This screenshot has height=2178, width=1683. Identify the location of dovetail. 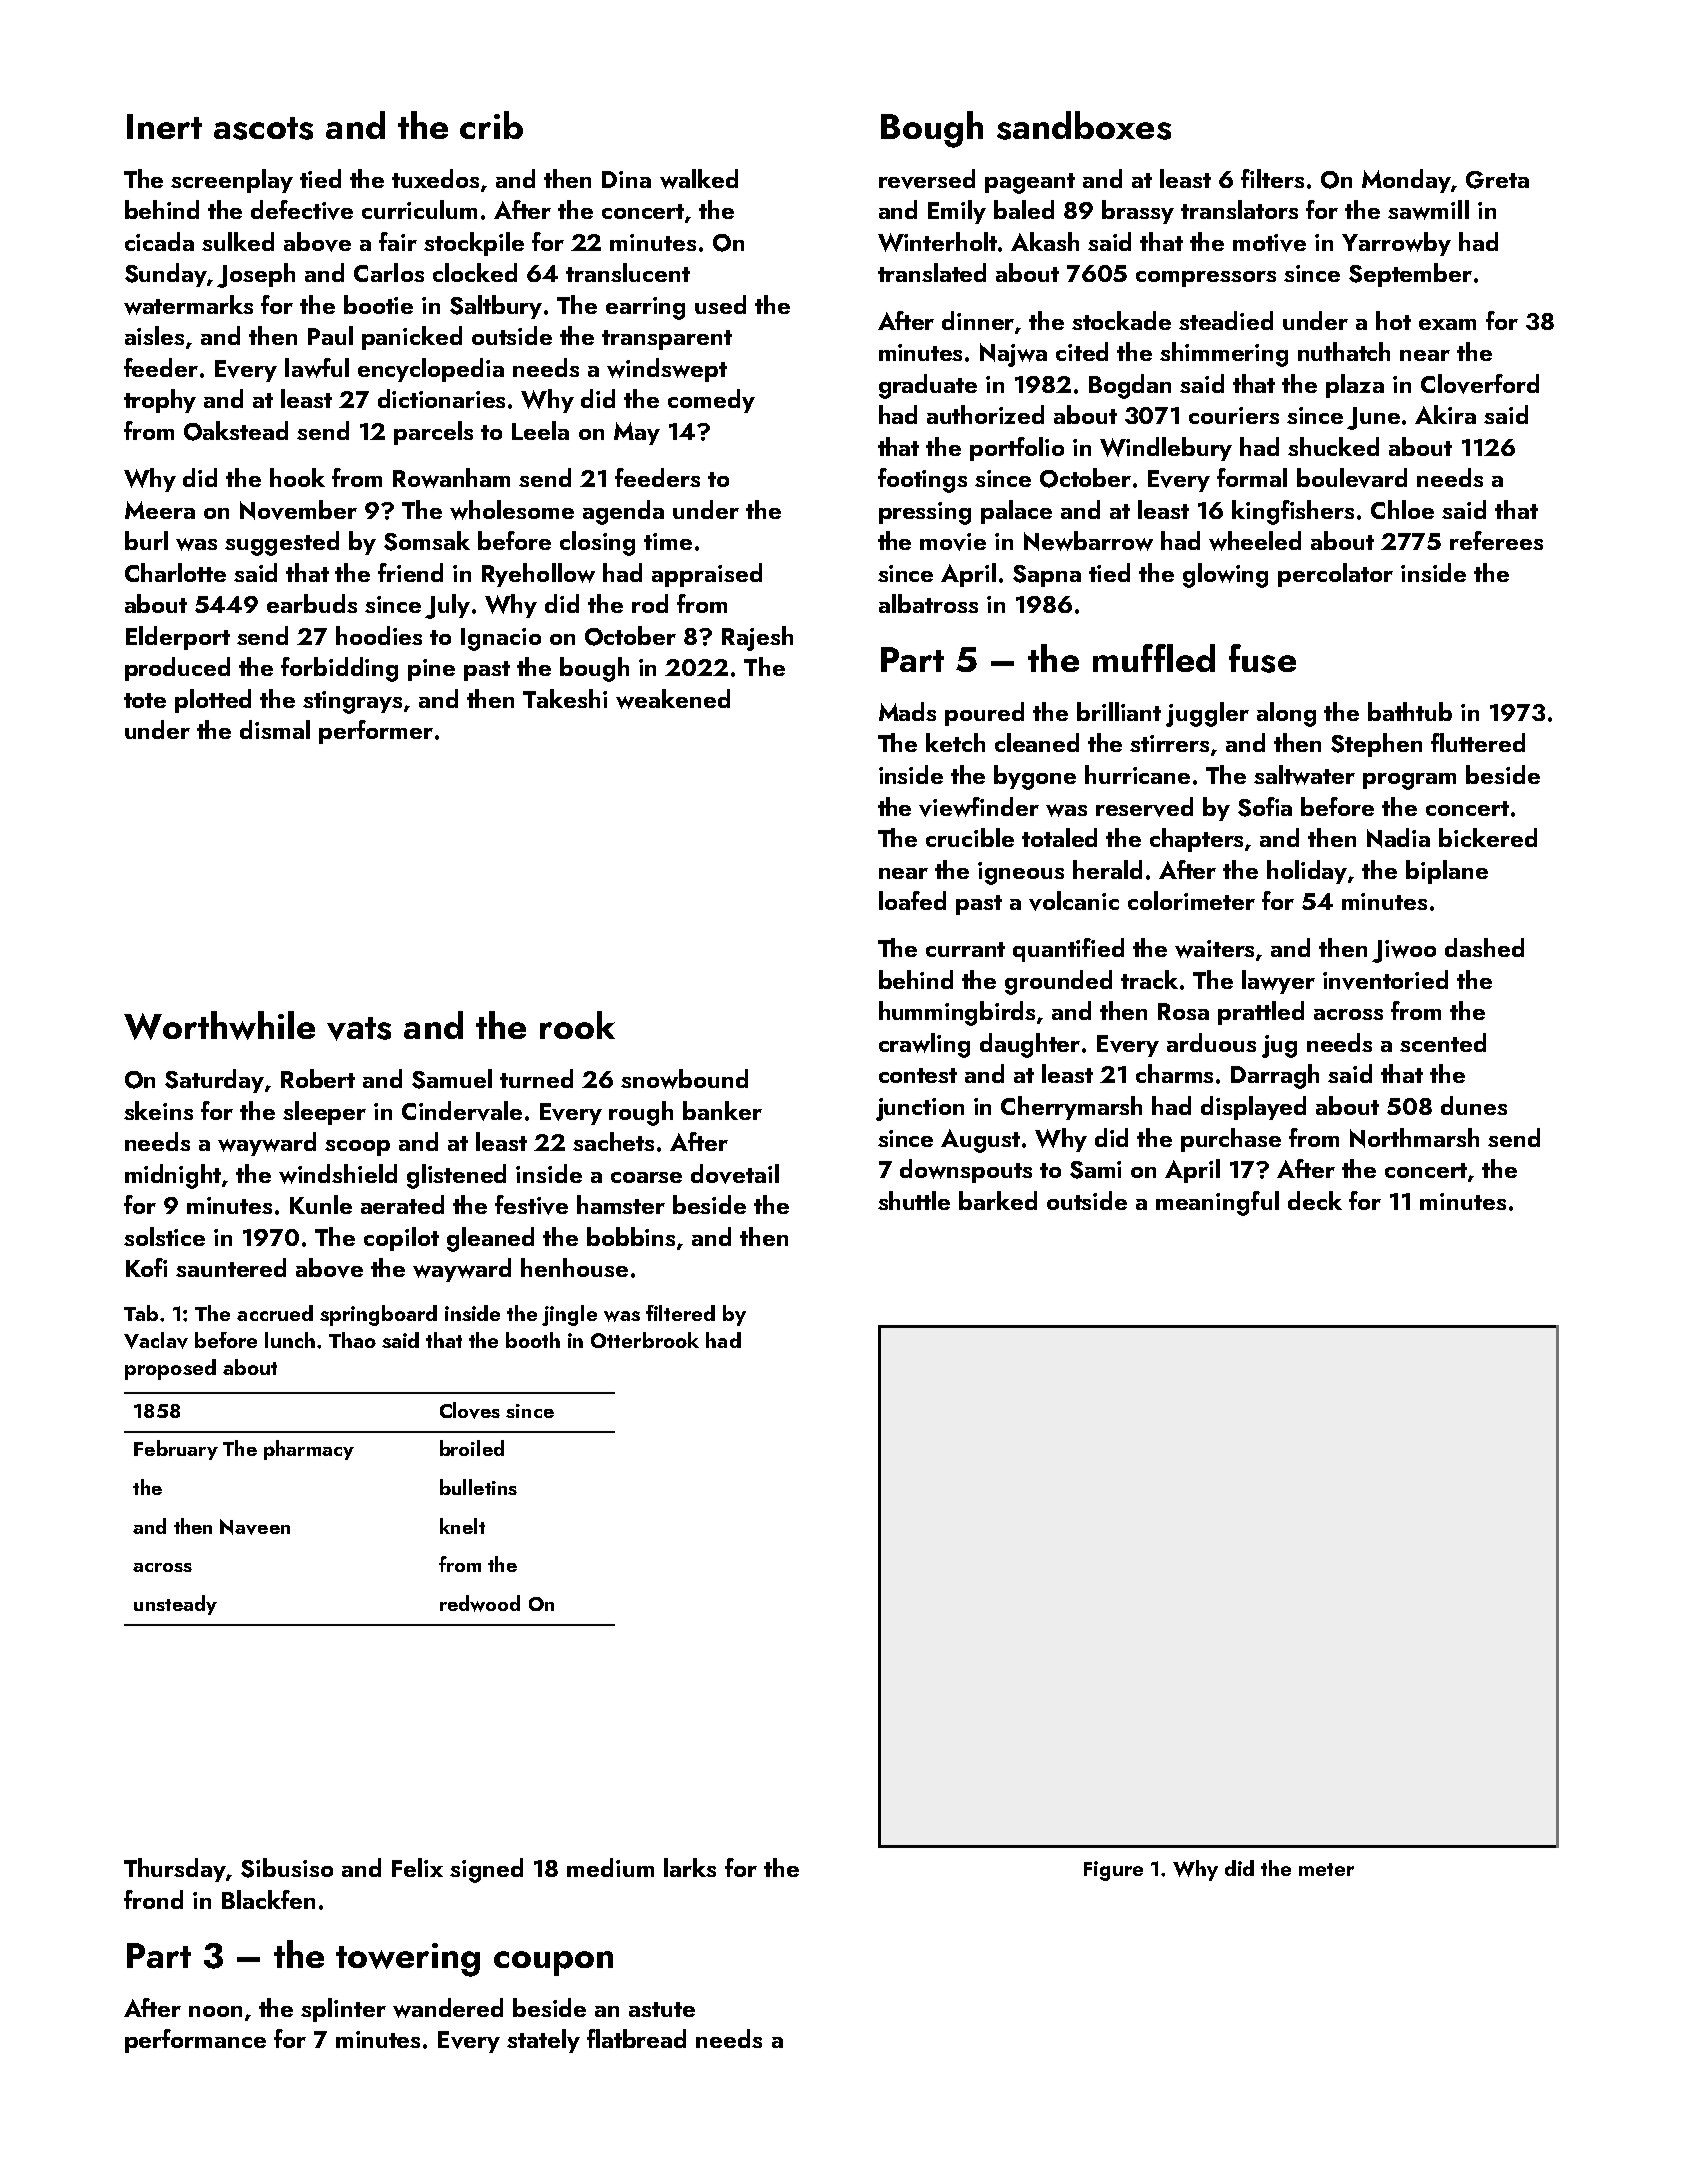
(735, 1174).
